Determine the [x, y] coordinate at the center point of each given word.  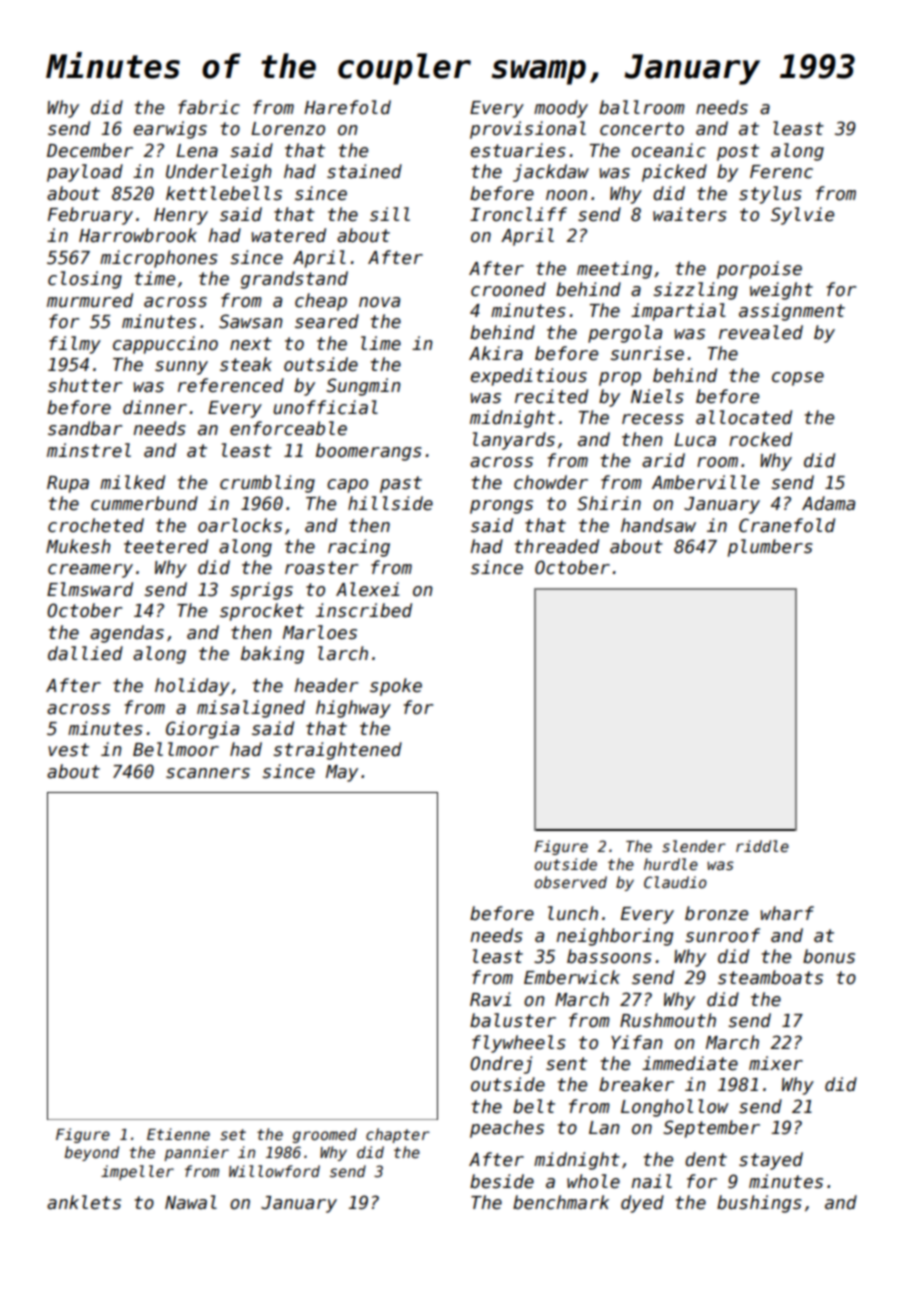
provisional [528, 130]
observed [571, 882]
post [738, 152]
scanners [208, 773]
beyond [92, 1153]
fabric [209, 107]
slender [694, 846]
